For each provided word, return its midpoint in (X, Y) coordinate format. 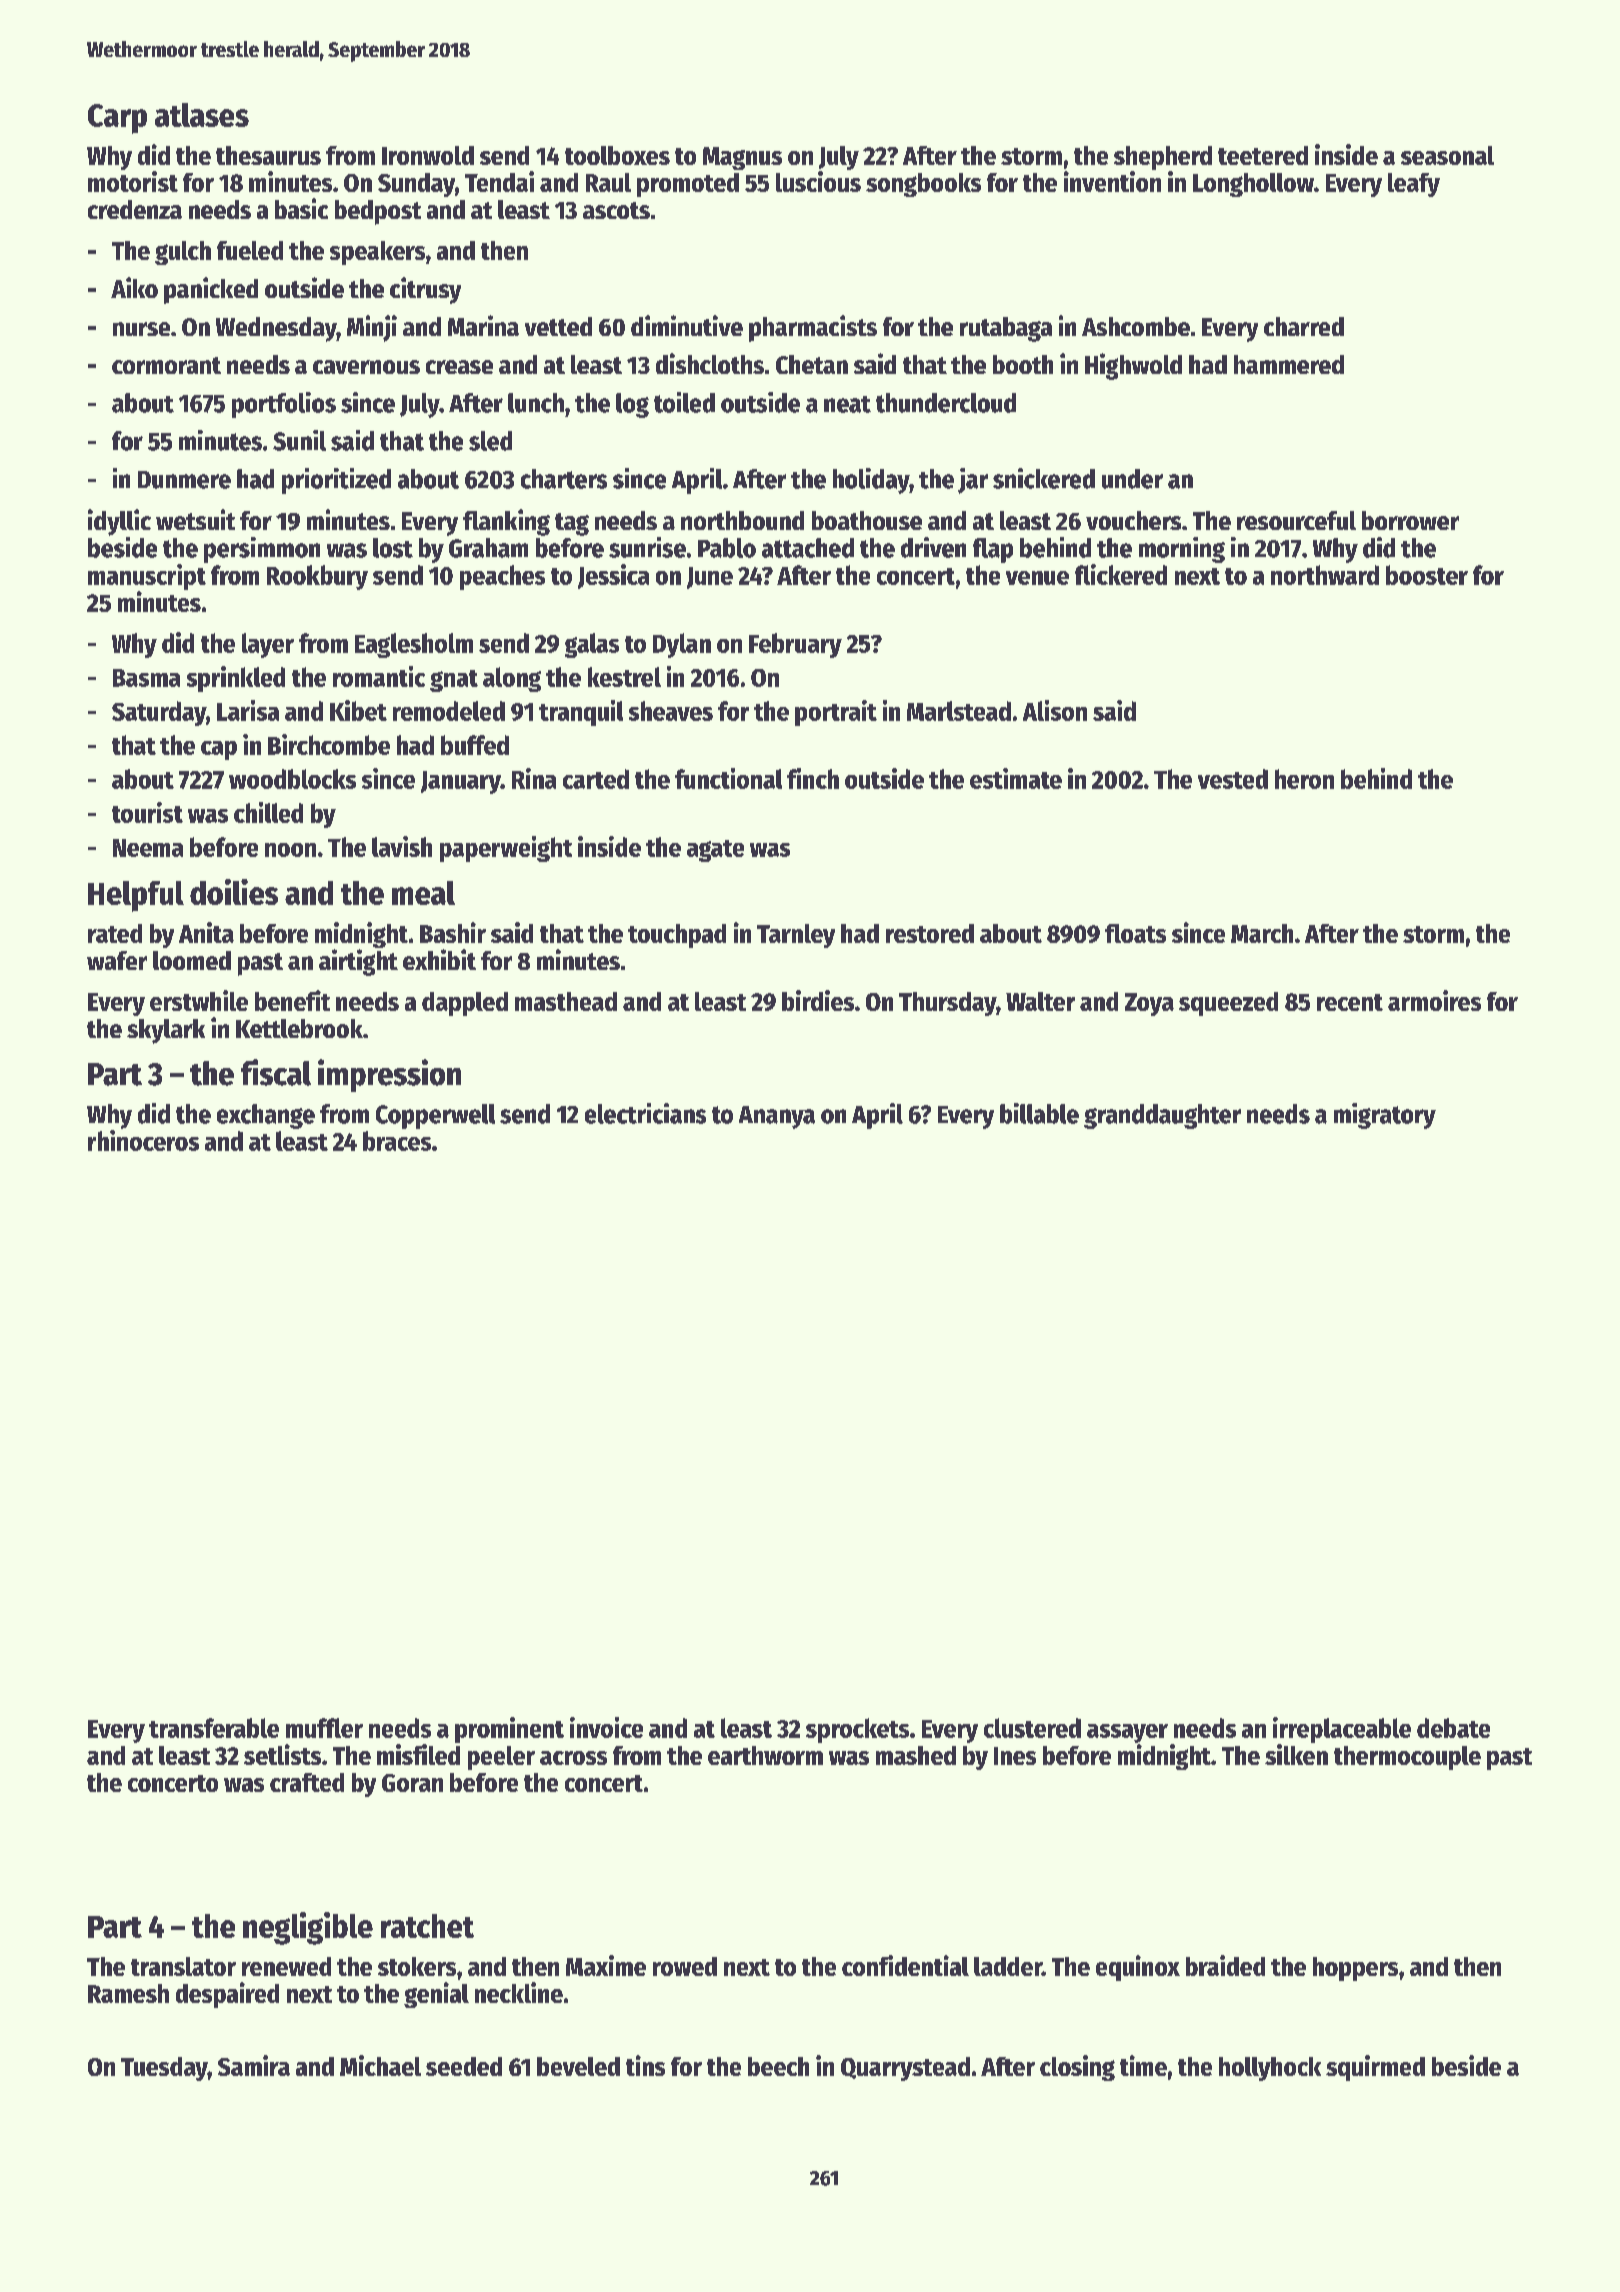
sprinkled (236, 679)
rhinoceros (143, 1140)
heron (1304, 779)
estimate (1016, 778)
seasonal (1447, 155)
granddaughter (1162, 1116)
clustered (1032, 1728)
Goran (412, 1783)
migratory (1385, 1116)
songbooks (923, 185)
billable (1039, 1113)
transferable (214, 1728)
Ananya (777, 1117)
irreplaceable (1342, 1730)
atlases (202, 115)
